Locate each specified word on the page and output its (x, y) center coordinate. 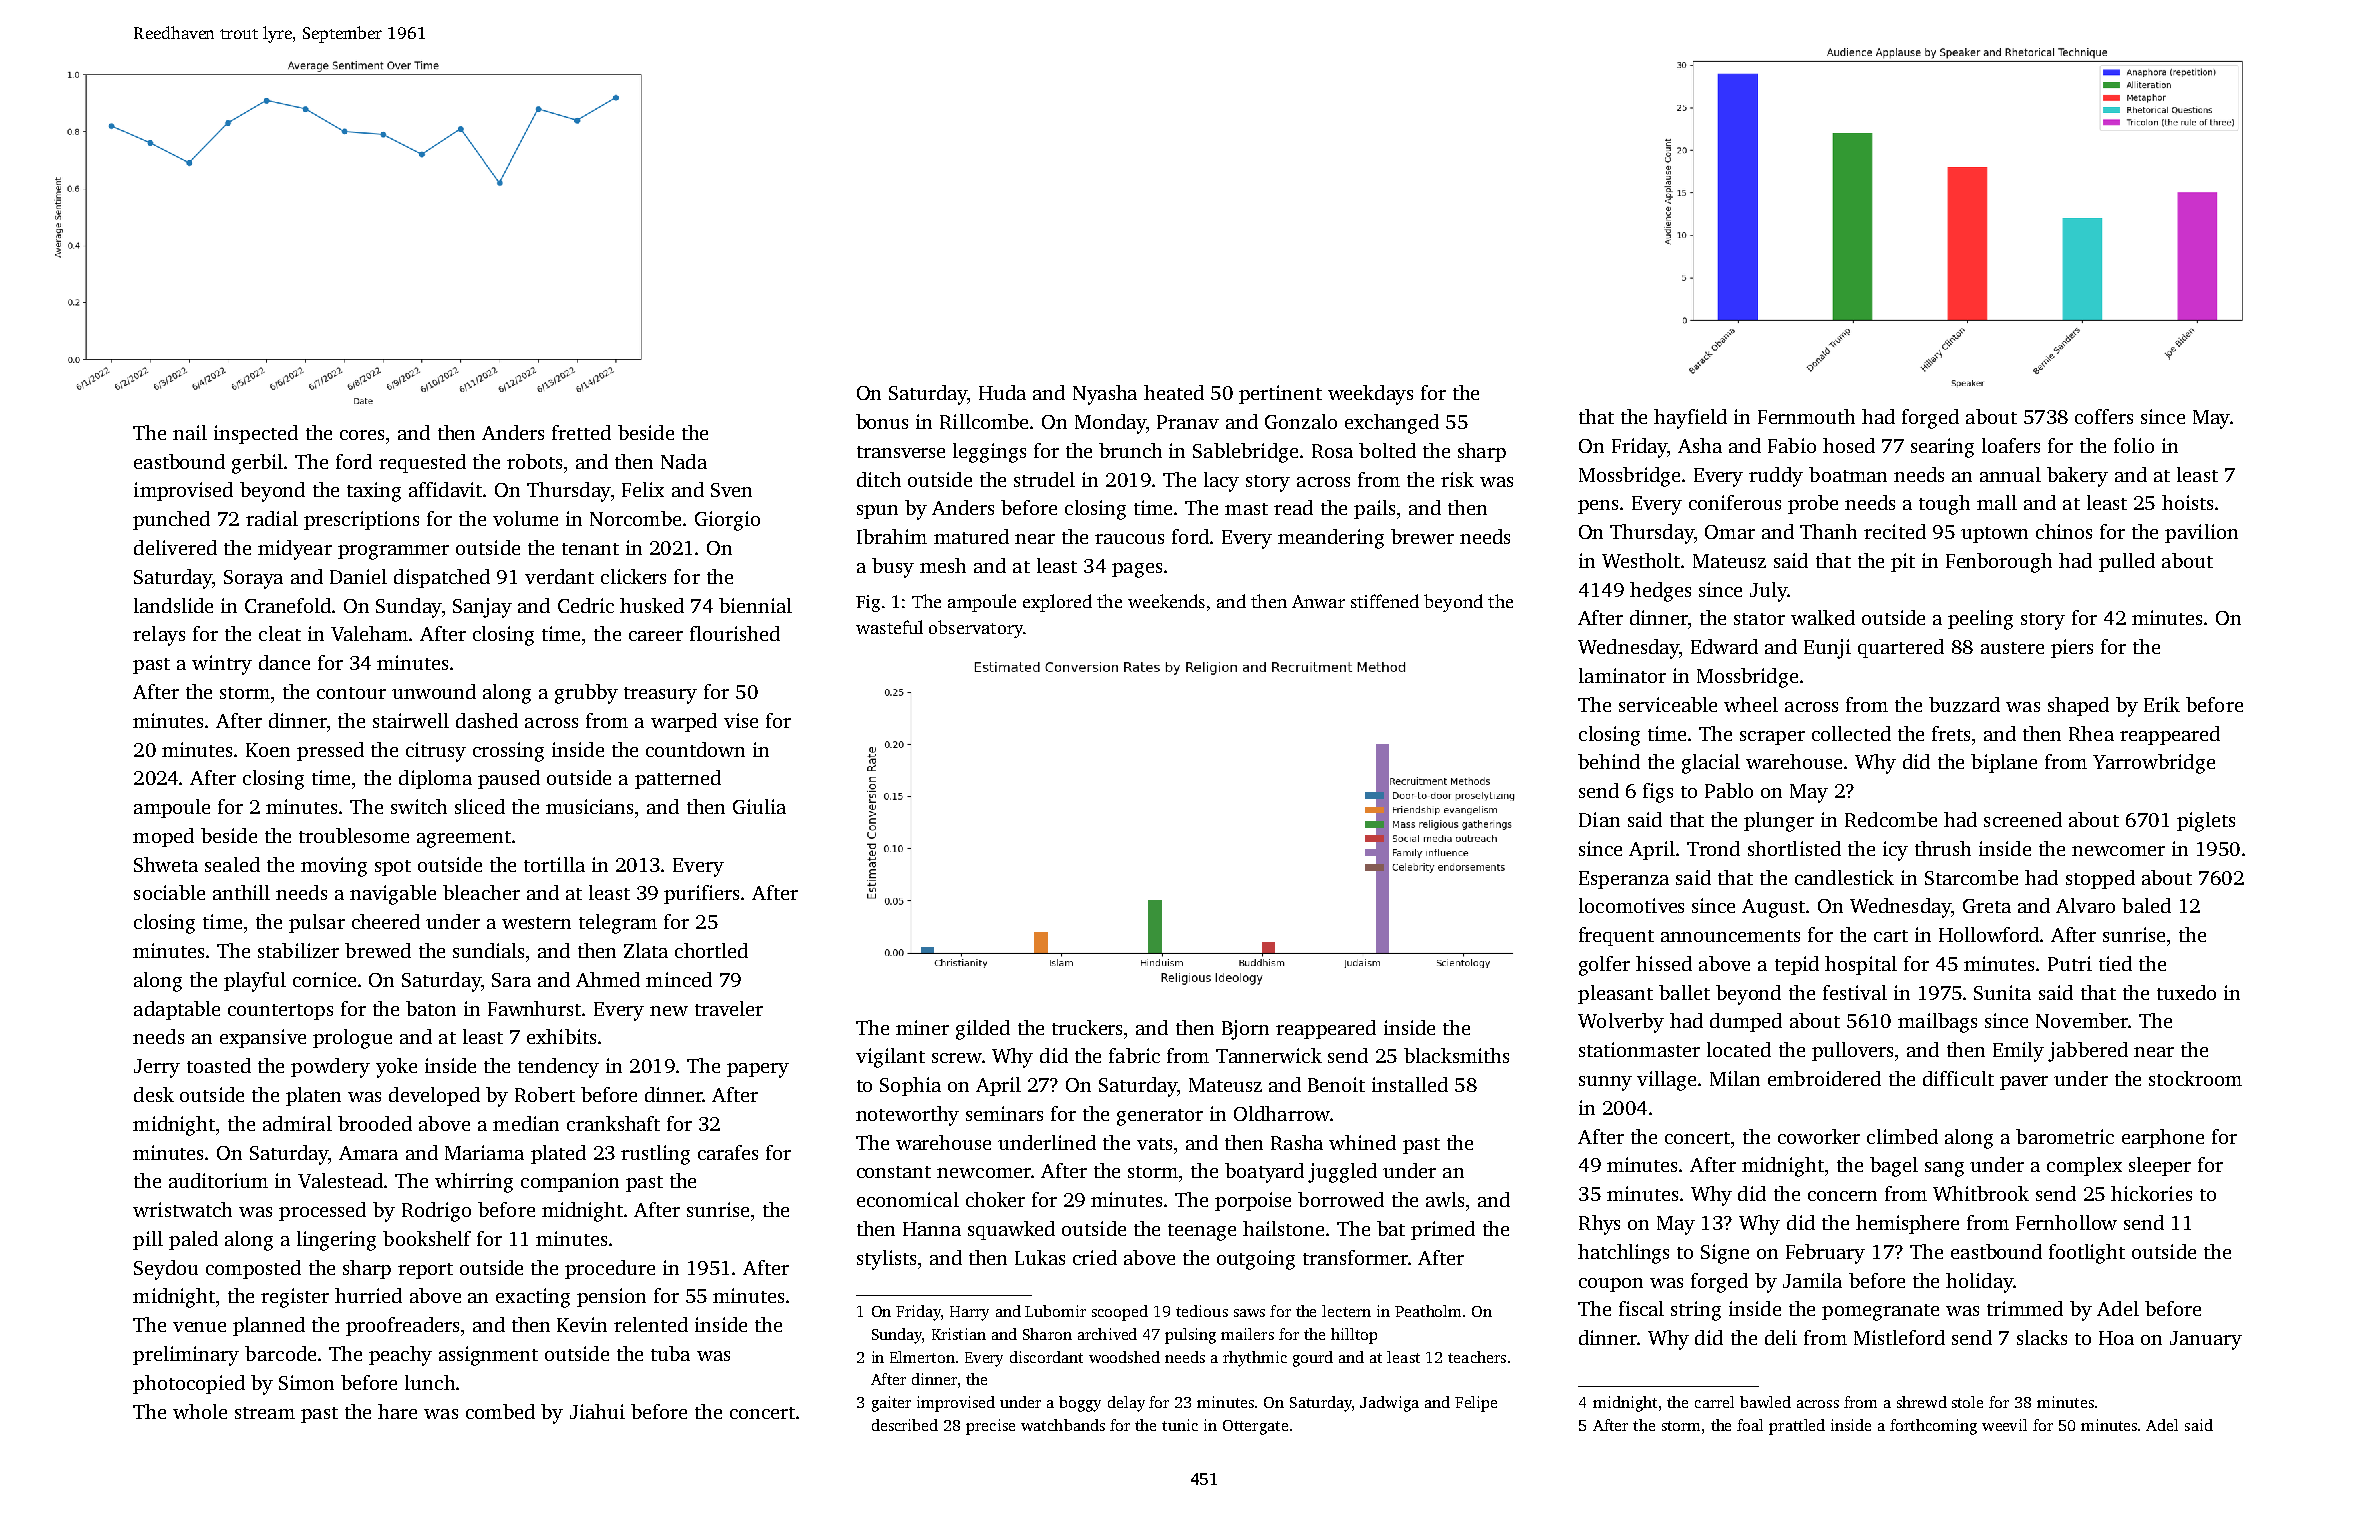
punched (171, 520)
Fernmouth (1806, 416)
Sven (731, 490)
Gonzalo (1301, 421)
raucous (1129, 539)
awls (1445, 1199)
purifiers (701, 894)
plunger (1779, 822)
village (1666, 1081)
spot (393, 868)
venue (199, 1327)
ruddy (1776, 477)
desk (154, 1094)
